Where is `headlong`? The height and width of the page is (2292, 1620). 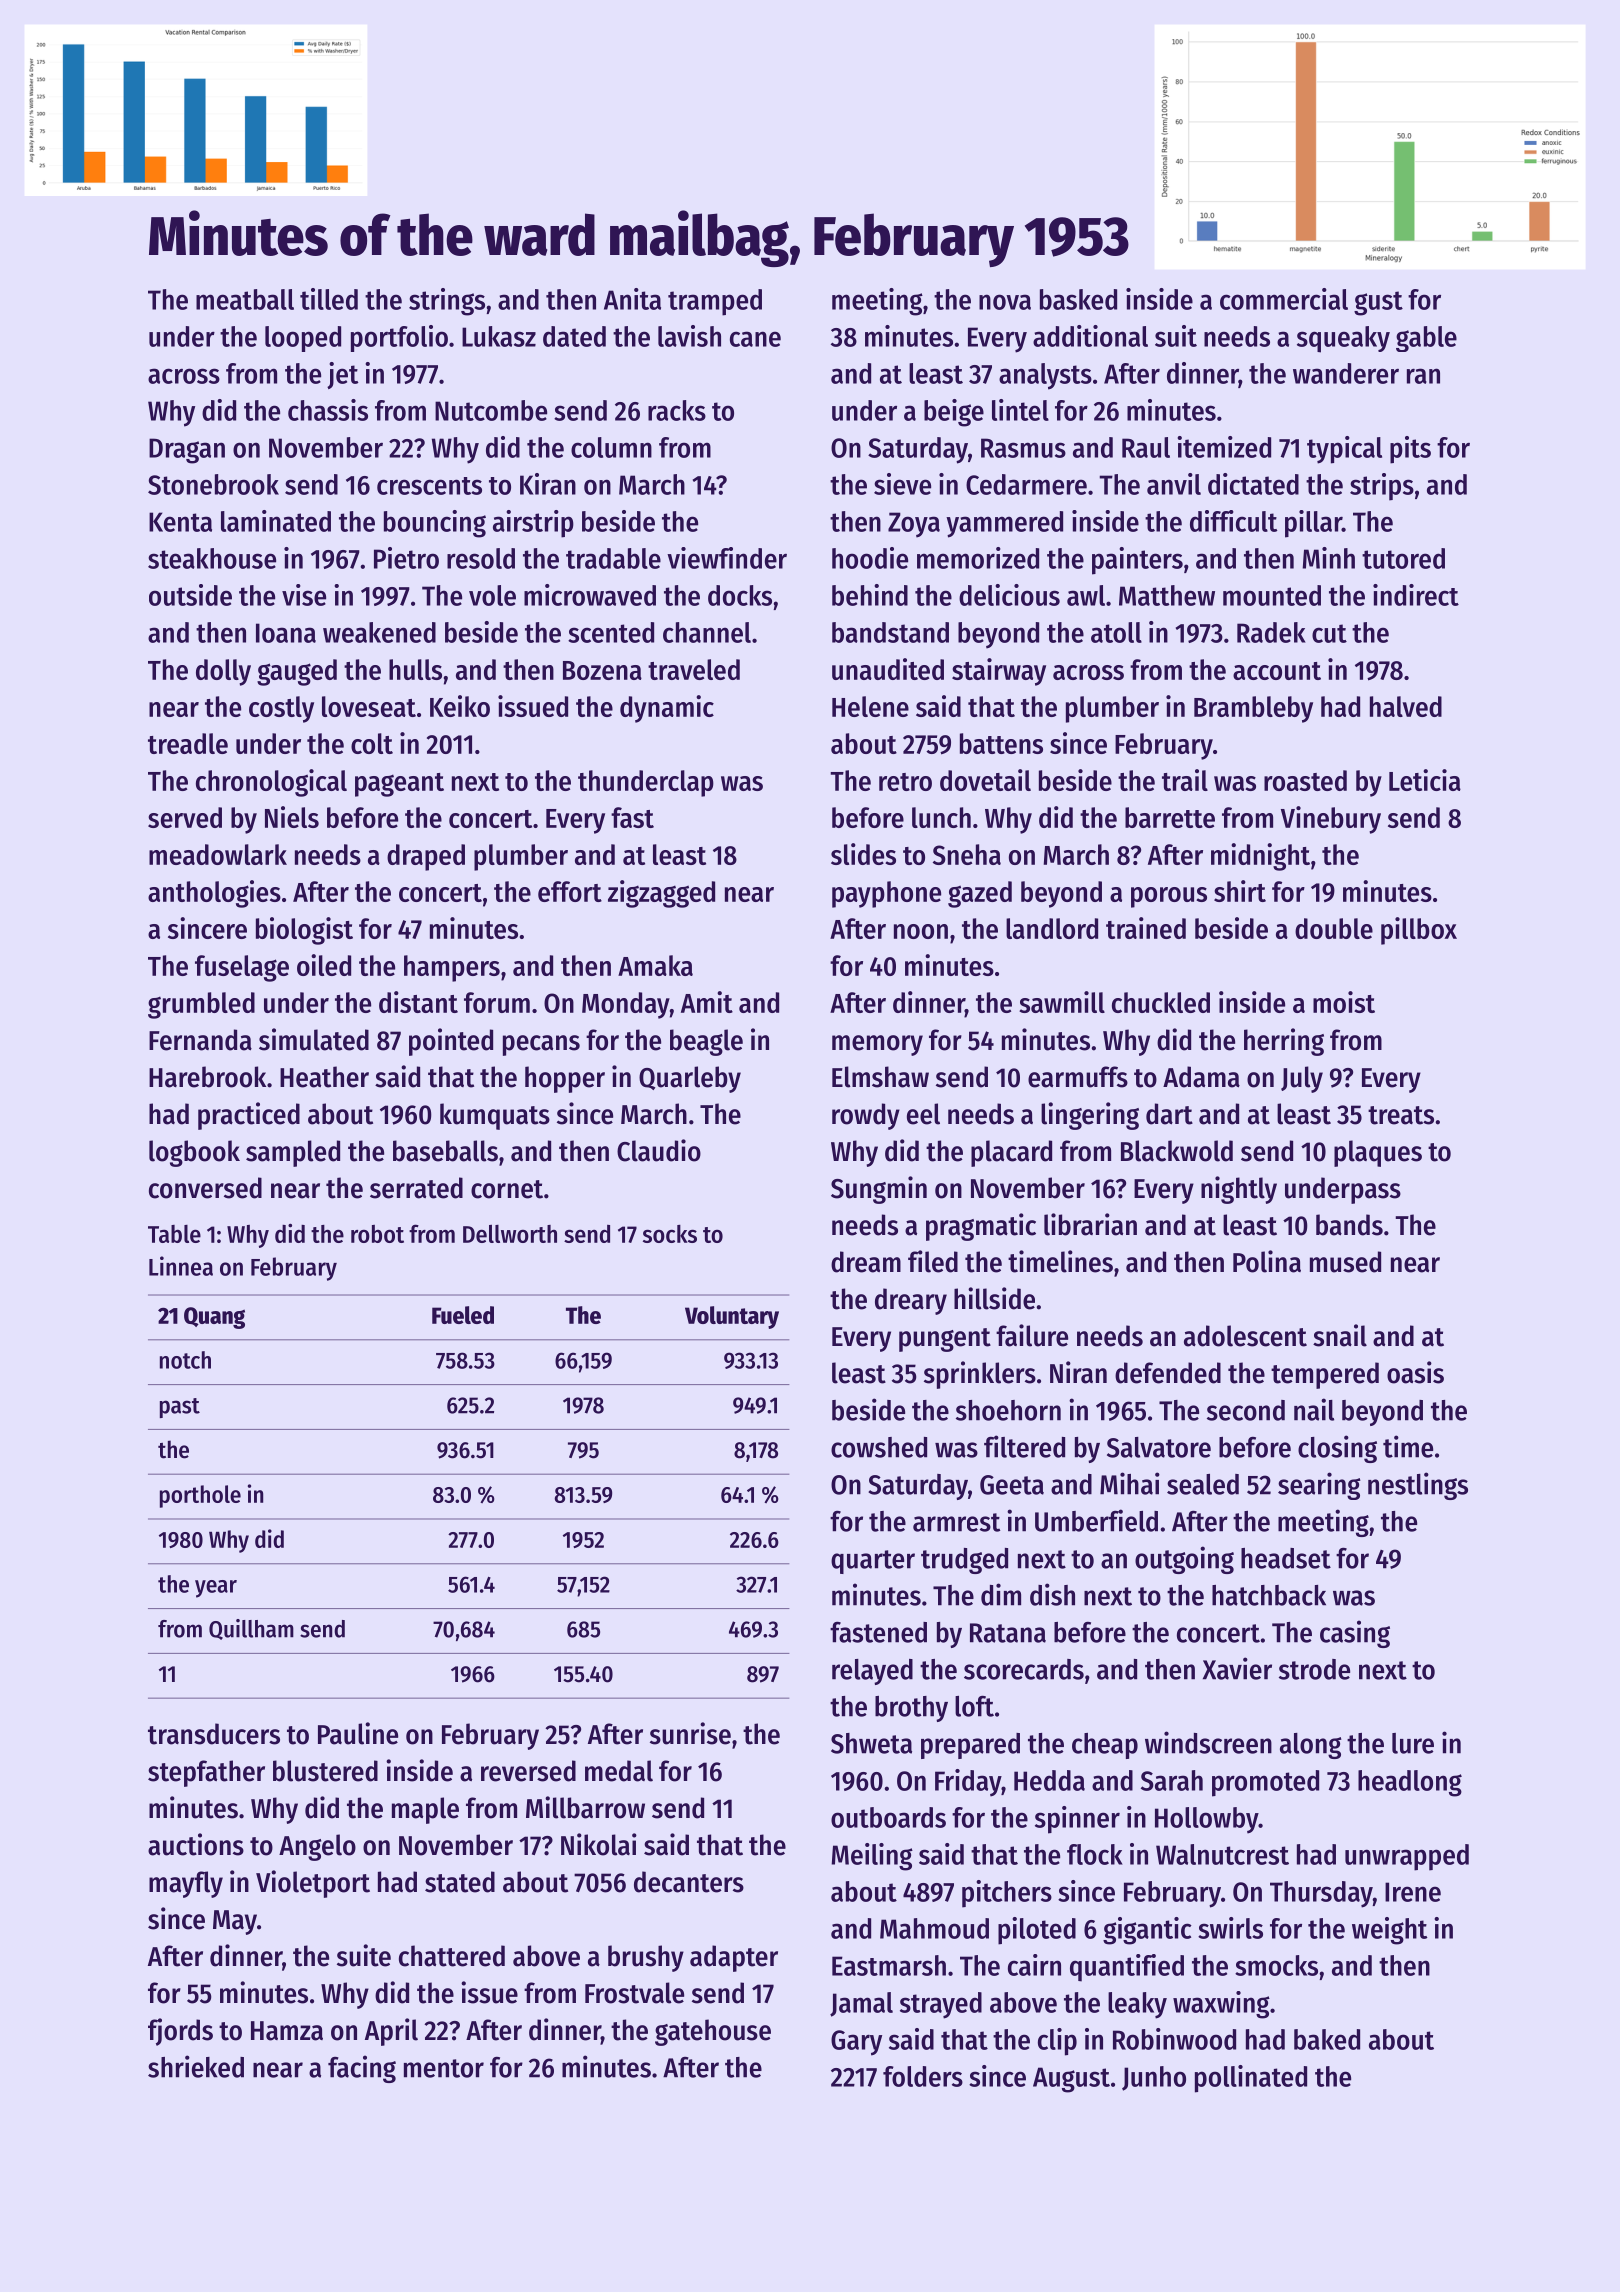 headlong is located at coordinates (1410, 1783).
